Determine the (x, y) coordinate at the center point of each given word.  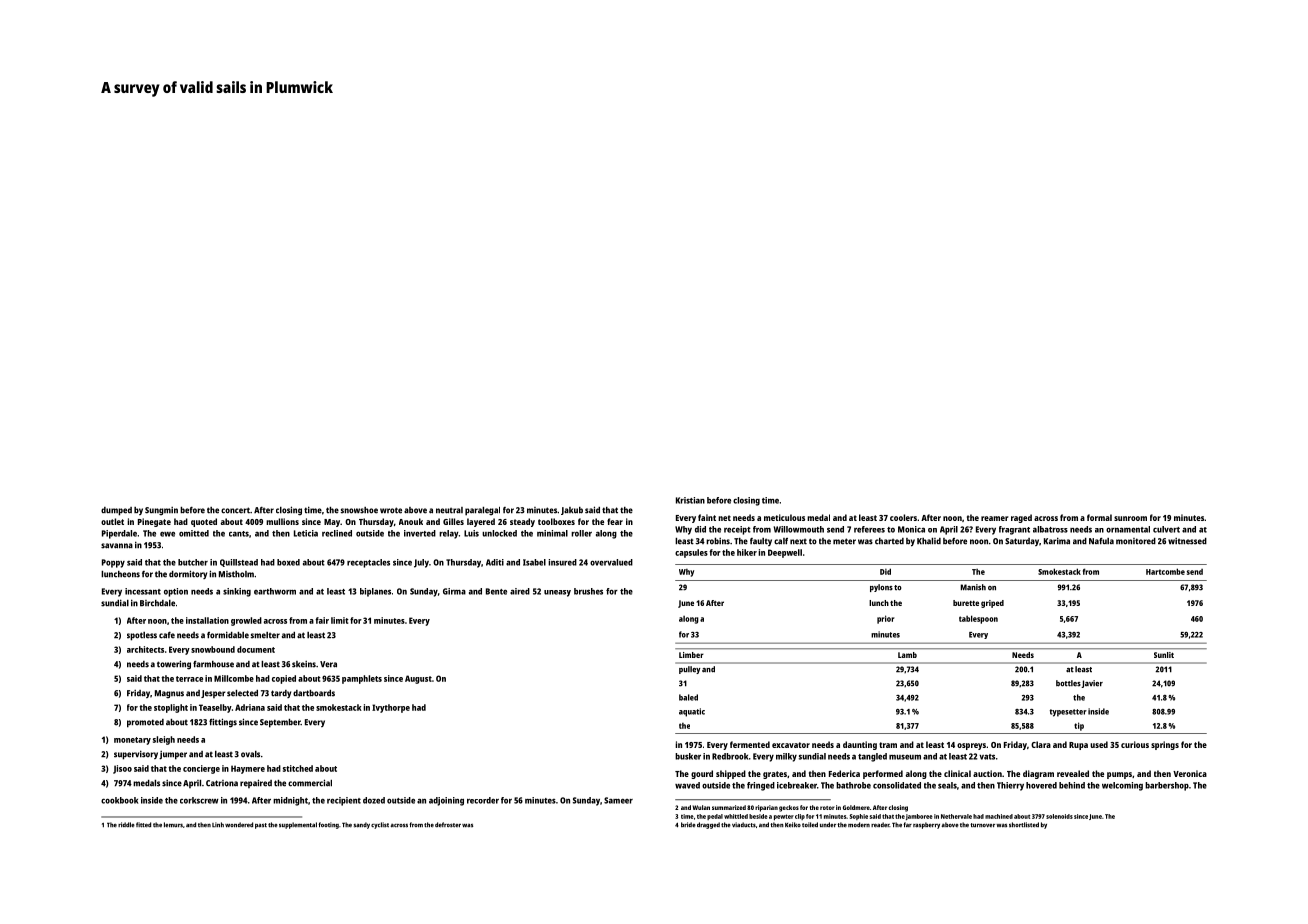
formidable (228, 635)
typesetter (1068, 713)
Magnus (169, 694)
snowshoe (359, 510)
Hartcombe (1165, 571)
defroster (448, 825)
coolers (903, 517)
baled (688, 697)
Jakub (572, 511)
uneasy (557, 593)
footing (328, 825)
